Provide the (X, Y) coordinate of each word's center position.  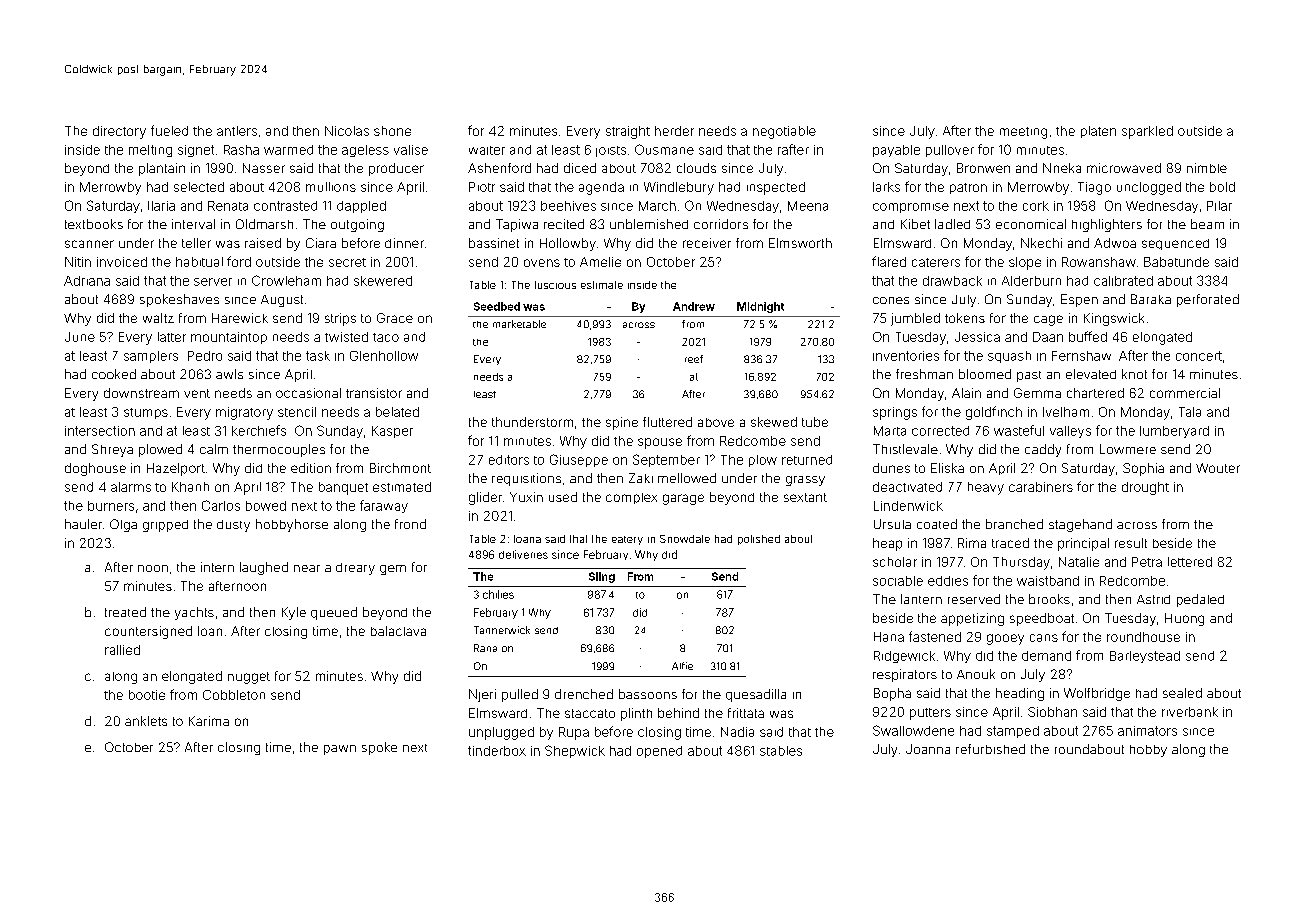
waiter (487, 150)
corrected (940, 431)
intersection (100, 431)
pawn (340, 750)
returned (807, 460)
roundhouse (1143, 637)
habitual (199, 262)
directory (119, 132)
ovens (542, 263)
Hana (889, 637)
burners (111, 506)
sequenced (1175, 244)
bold (1222, 187)
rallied (122, 650)
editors (509, 460)
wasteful (1019, 430)
